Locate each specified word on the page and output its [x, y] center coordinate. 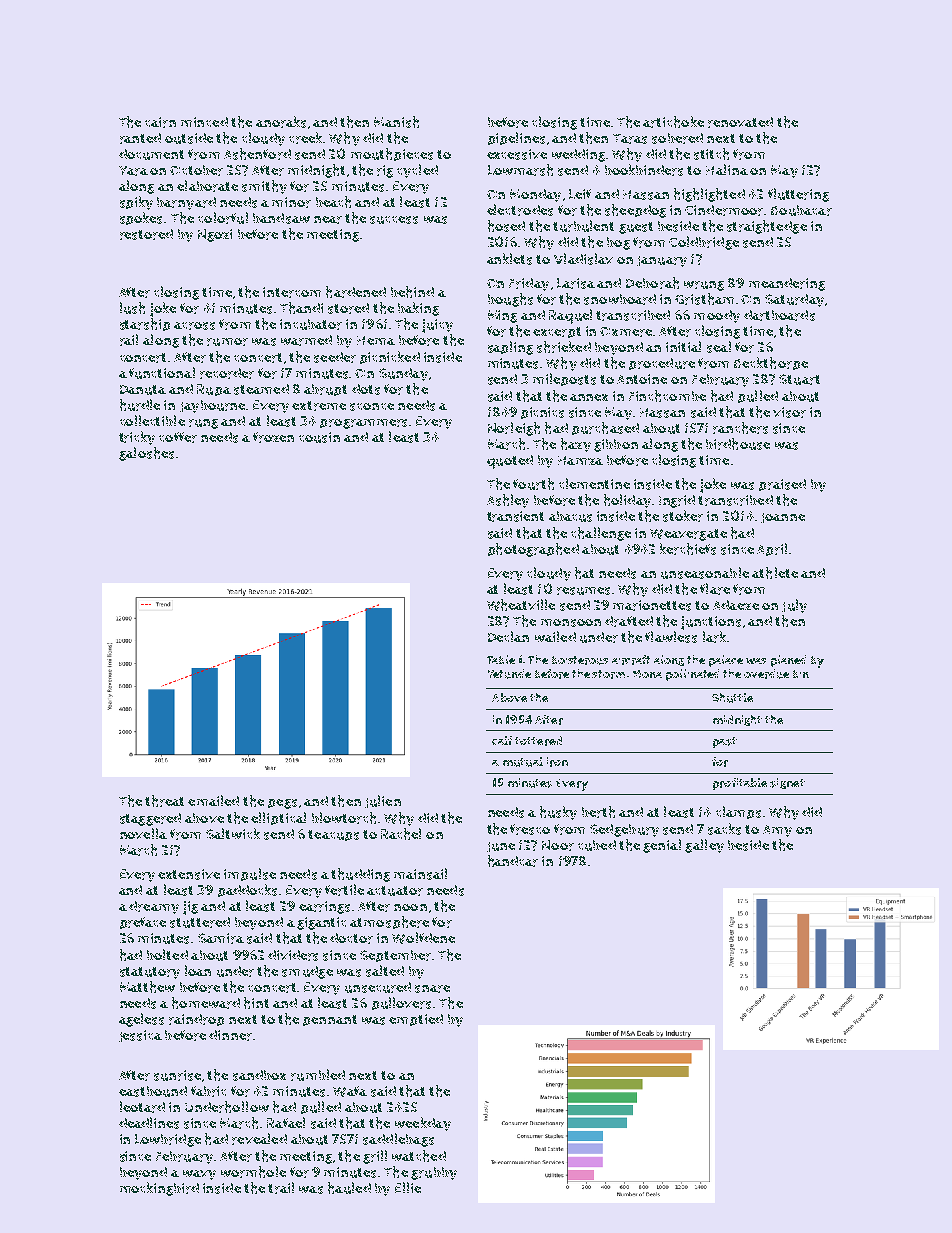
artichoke [673, 122]
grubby [434, 1173]
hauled [349, 1188]
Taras [630, 139]
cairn [160, 122]
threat [164, 801]
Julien [383, 801]
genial [662, 846]
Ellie [408, 1187]
